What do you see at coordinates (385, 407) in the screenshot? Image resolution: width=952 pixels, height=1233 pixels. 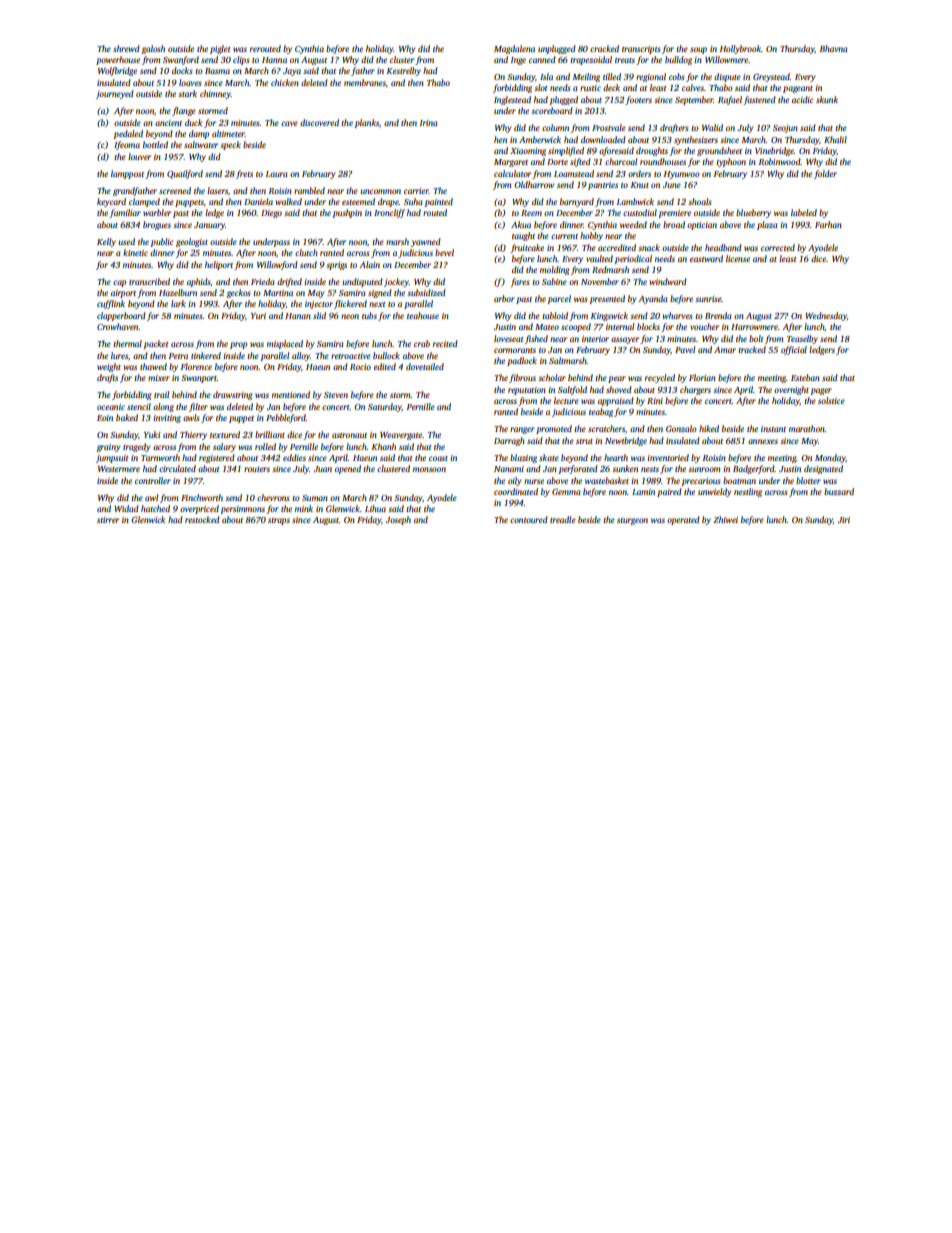 I see `Saturday` at bounding box center [385, 407].
